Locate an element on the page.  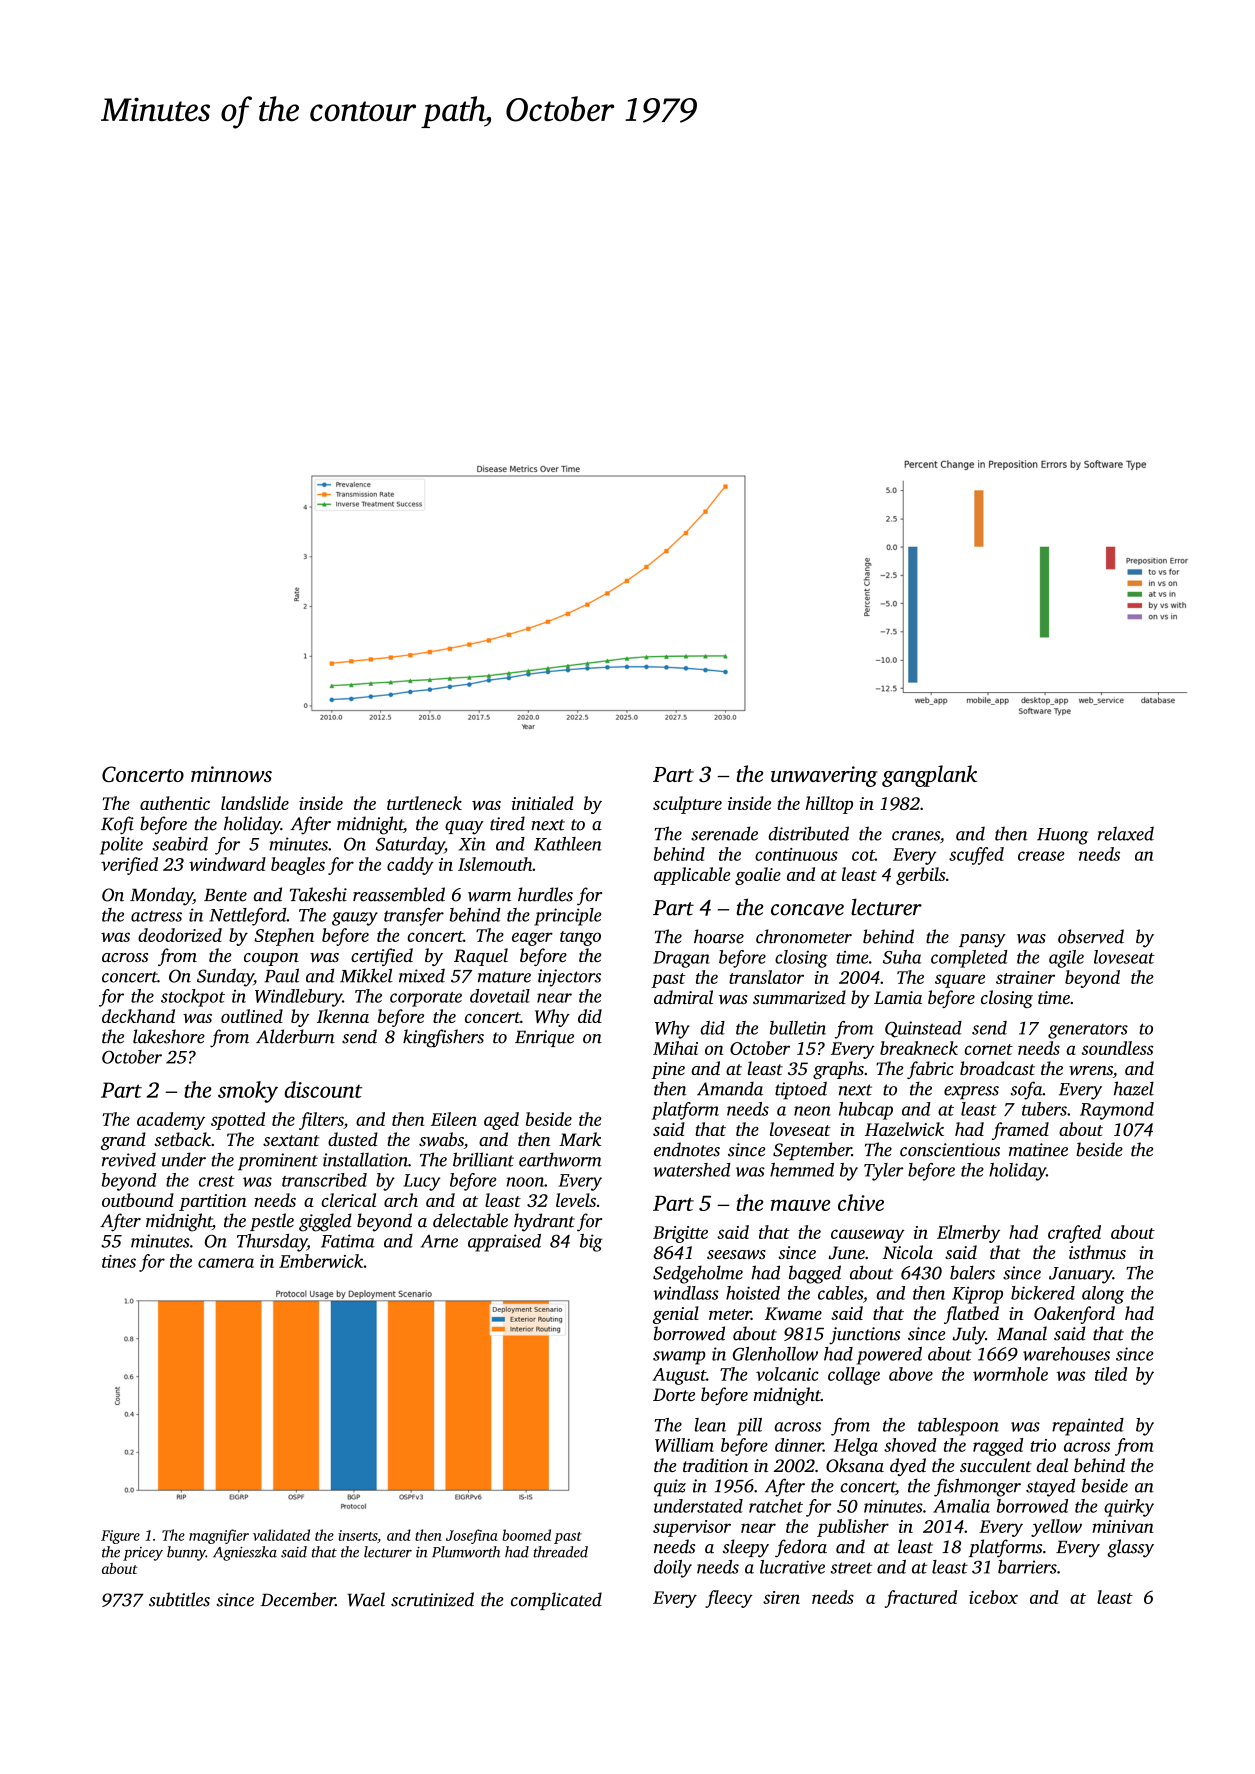
Takeshi is located at coordinates (318, 894).
